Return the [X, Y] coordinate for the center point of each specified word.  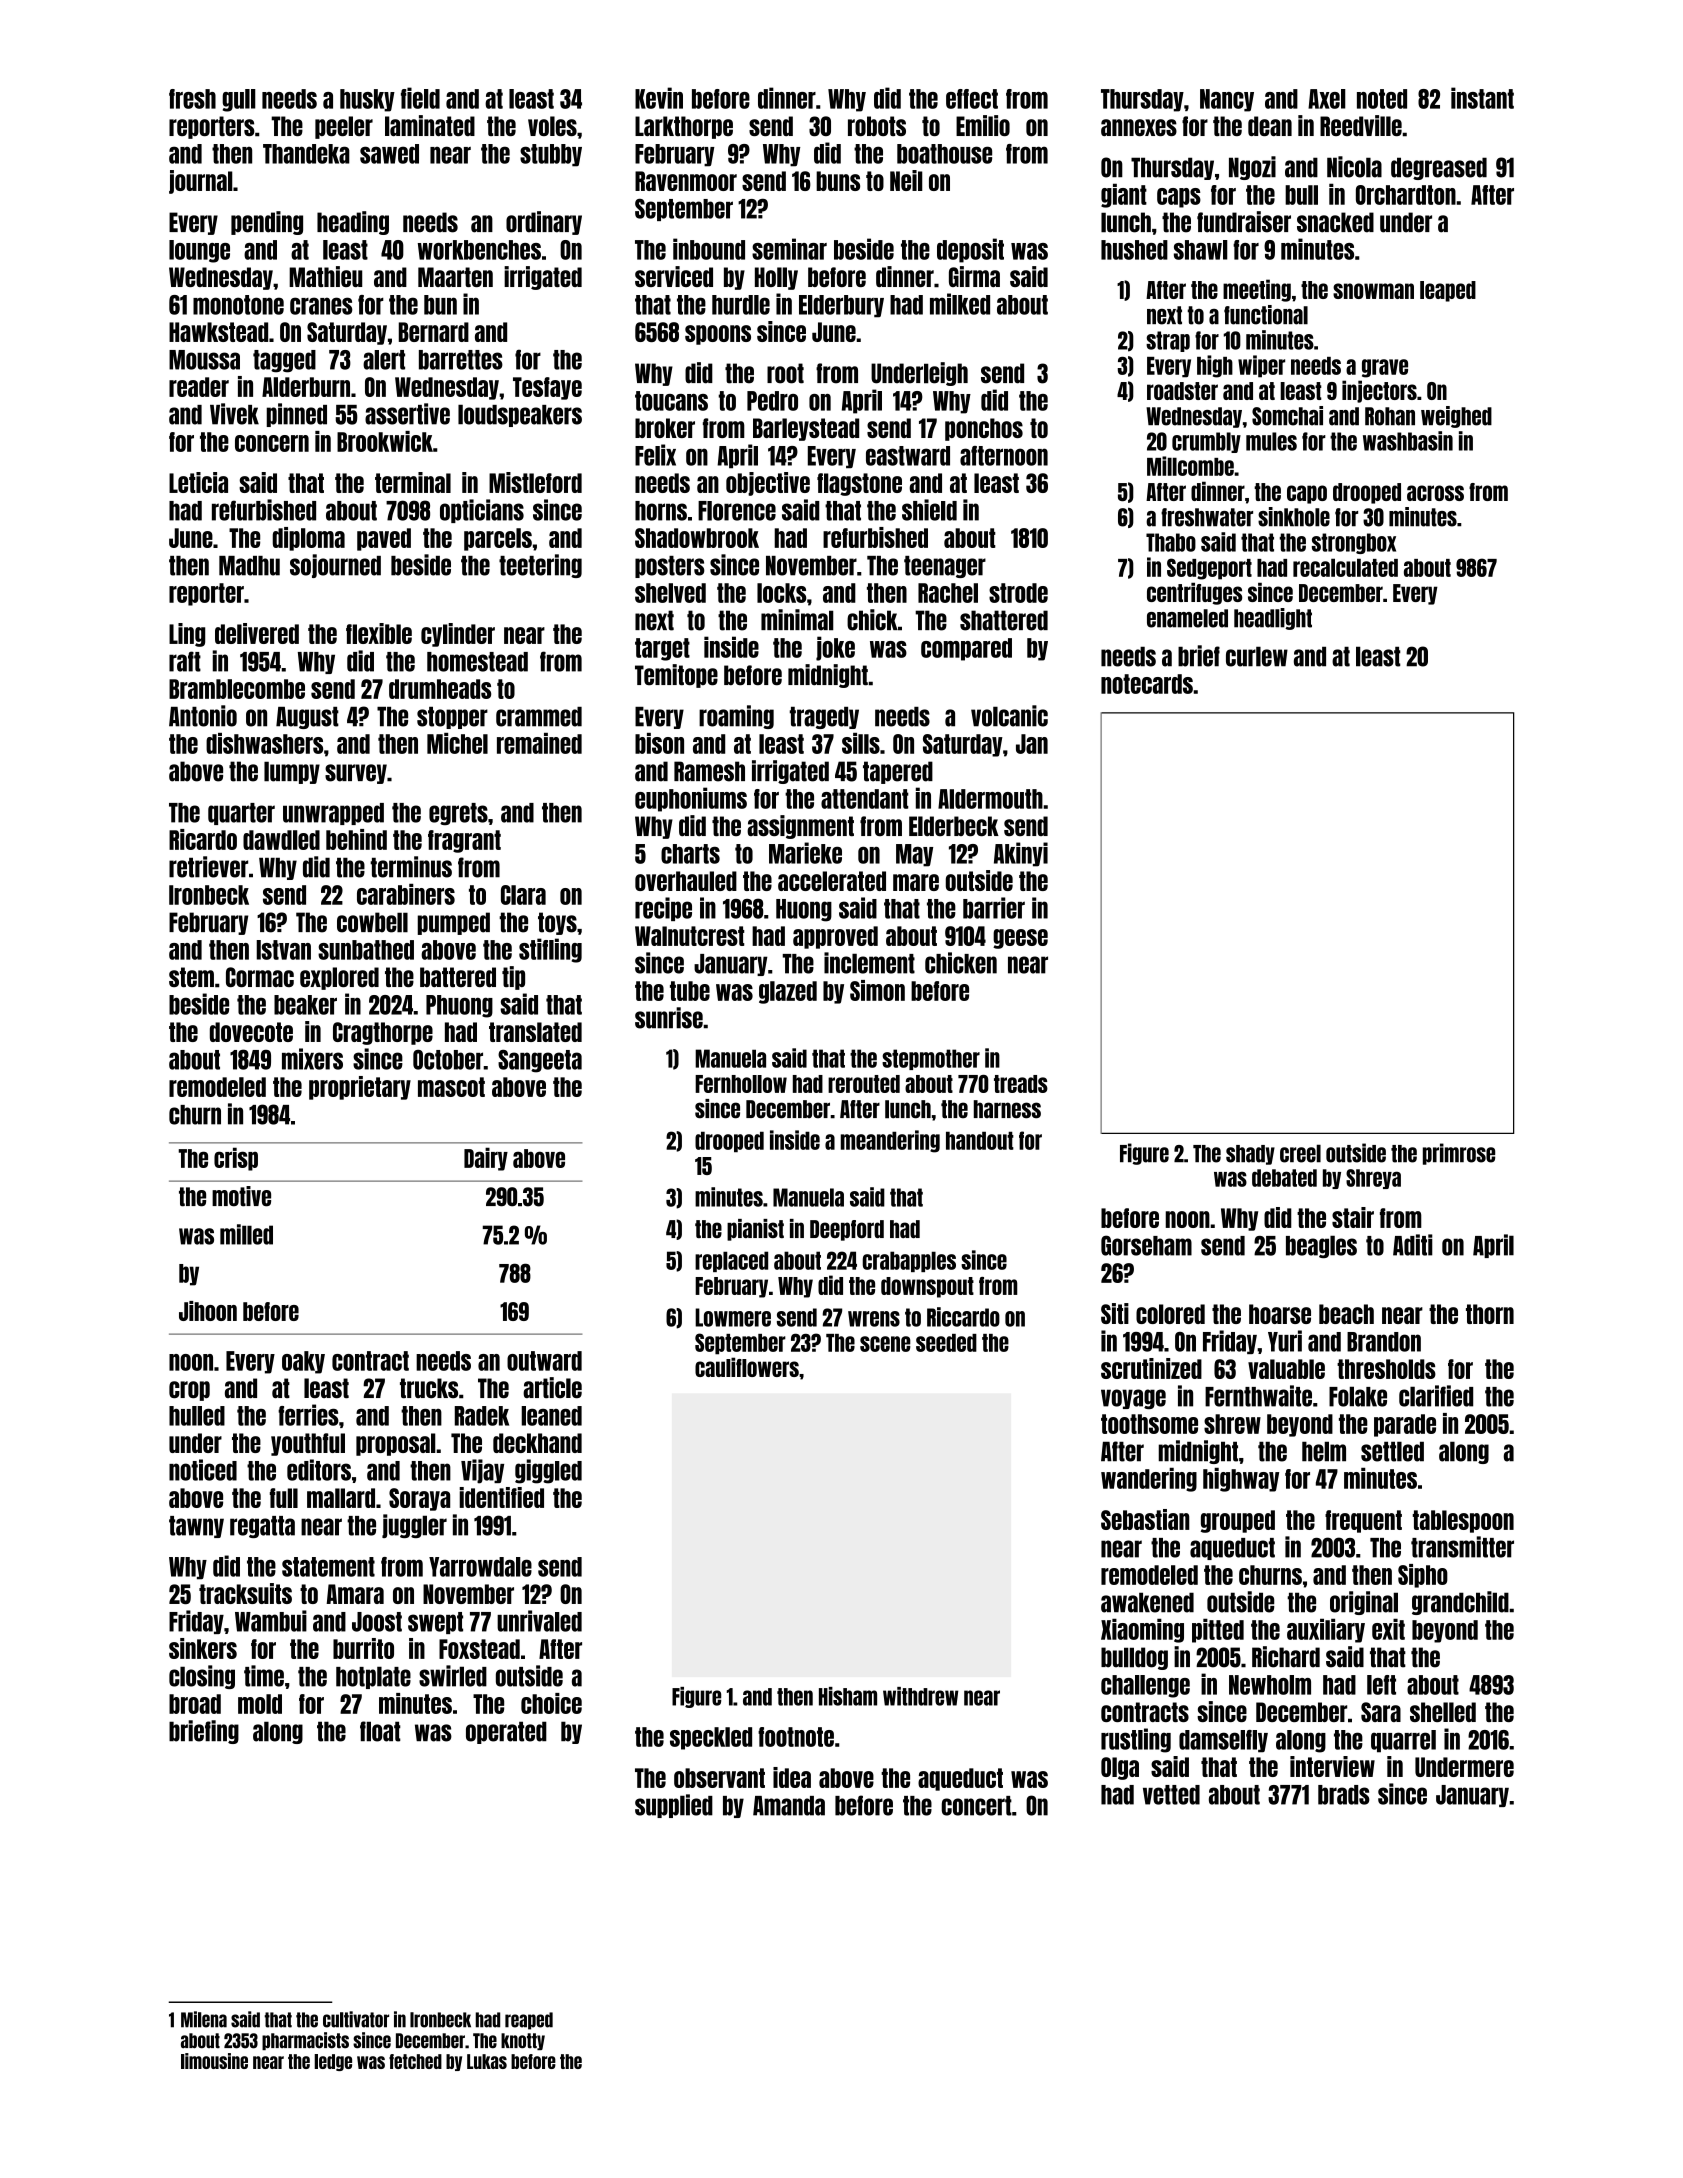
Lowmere [733, 1317]
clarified [1436, 1396]
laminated [430, 125]
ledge [333, 2062]
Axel [1327, 99]
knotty [523, 2041]
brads [1344, 1795]
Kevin [659, 98]
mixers [312, 1059]
